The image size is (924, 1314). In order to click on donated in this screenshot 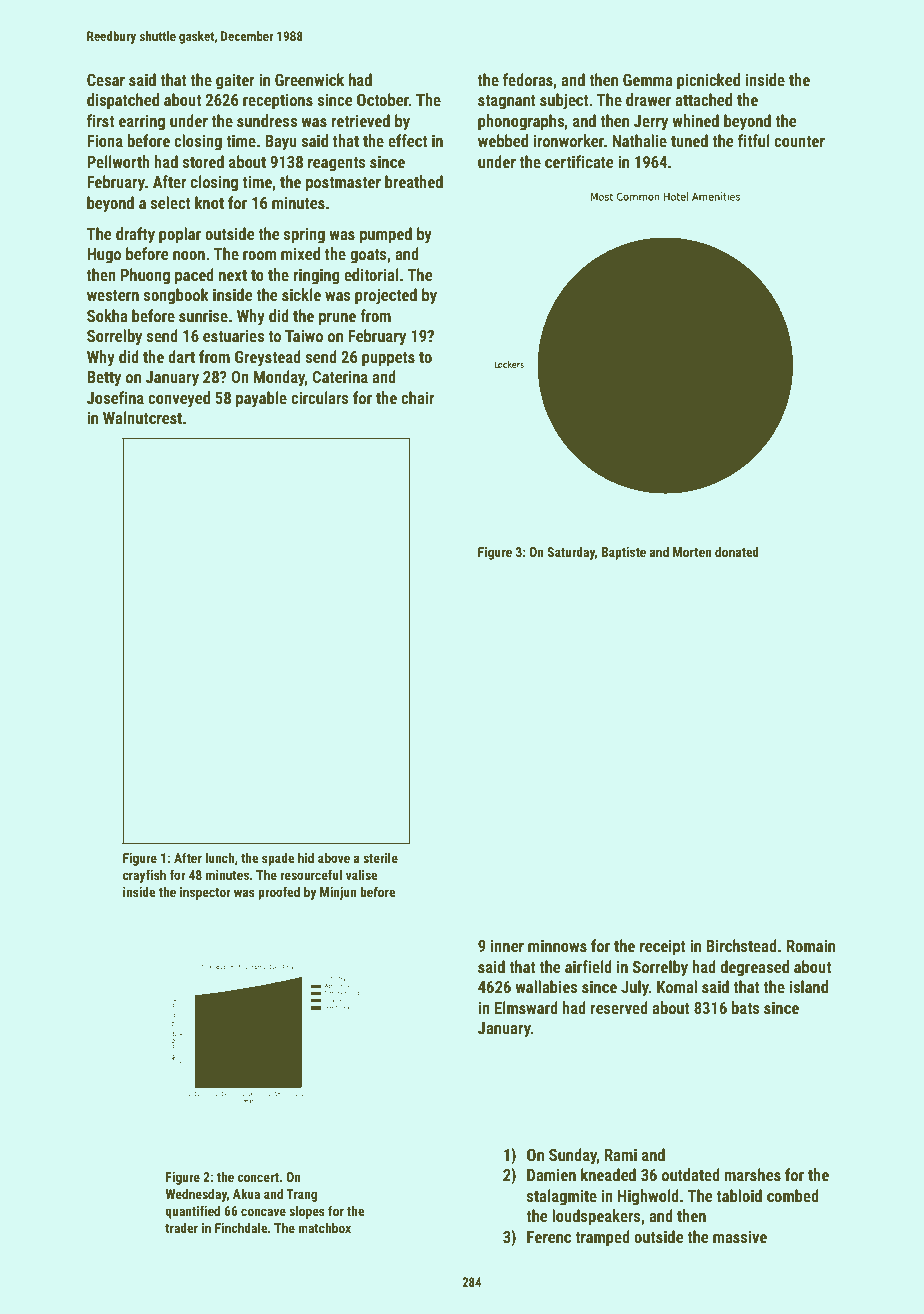, I will do `click(737, 551)`.
